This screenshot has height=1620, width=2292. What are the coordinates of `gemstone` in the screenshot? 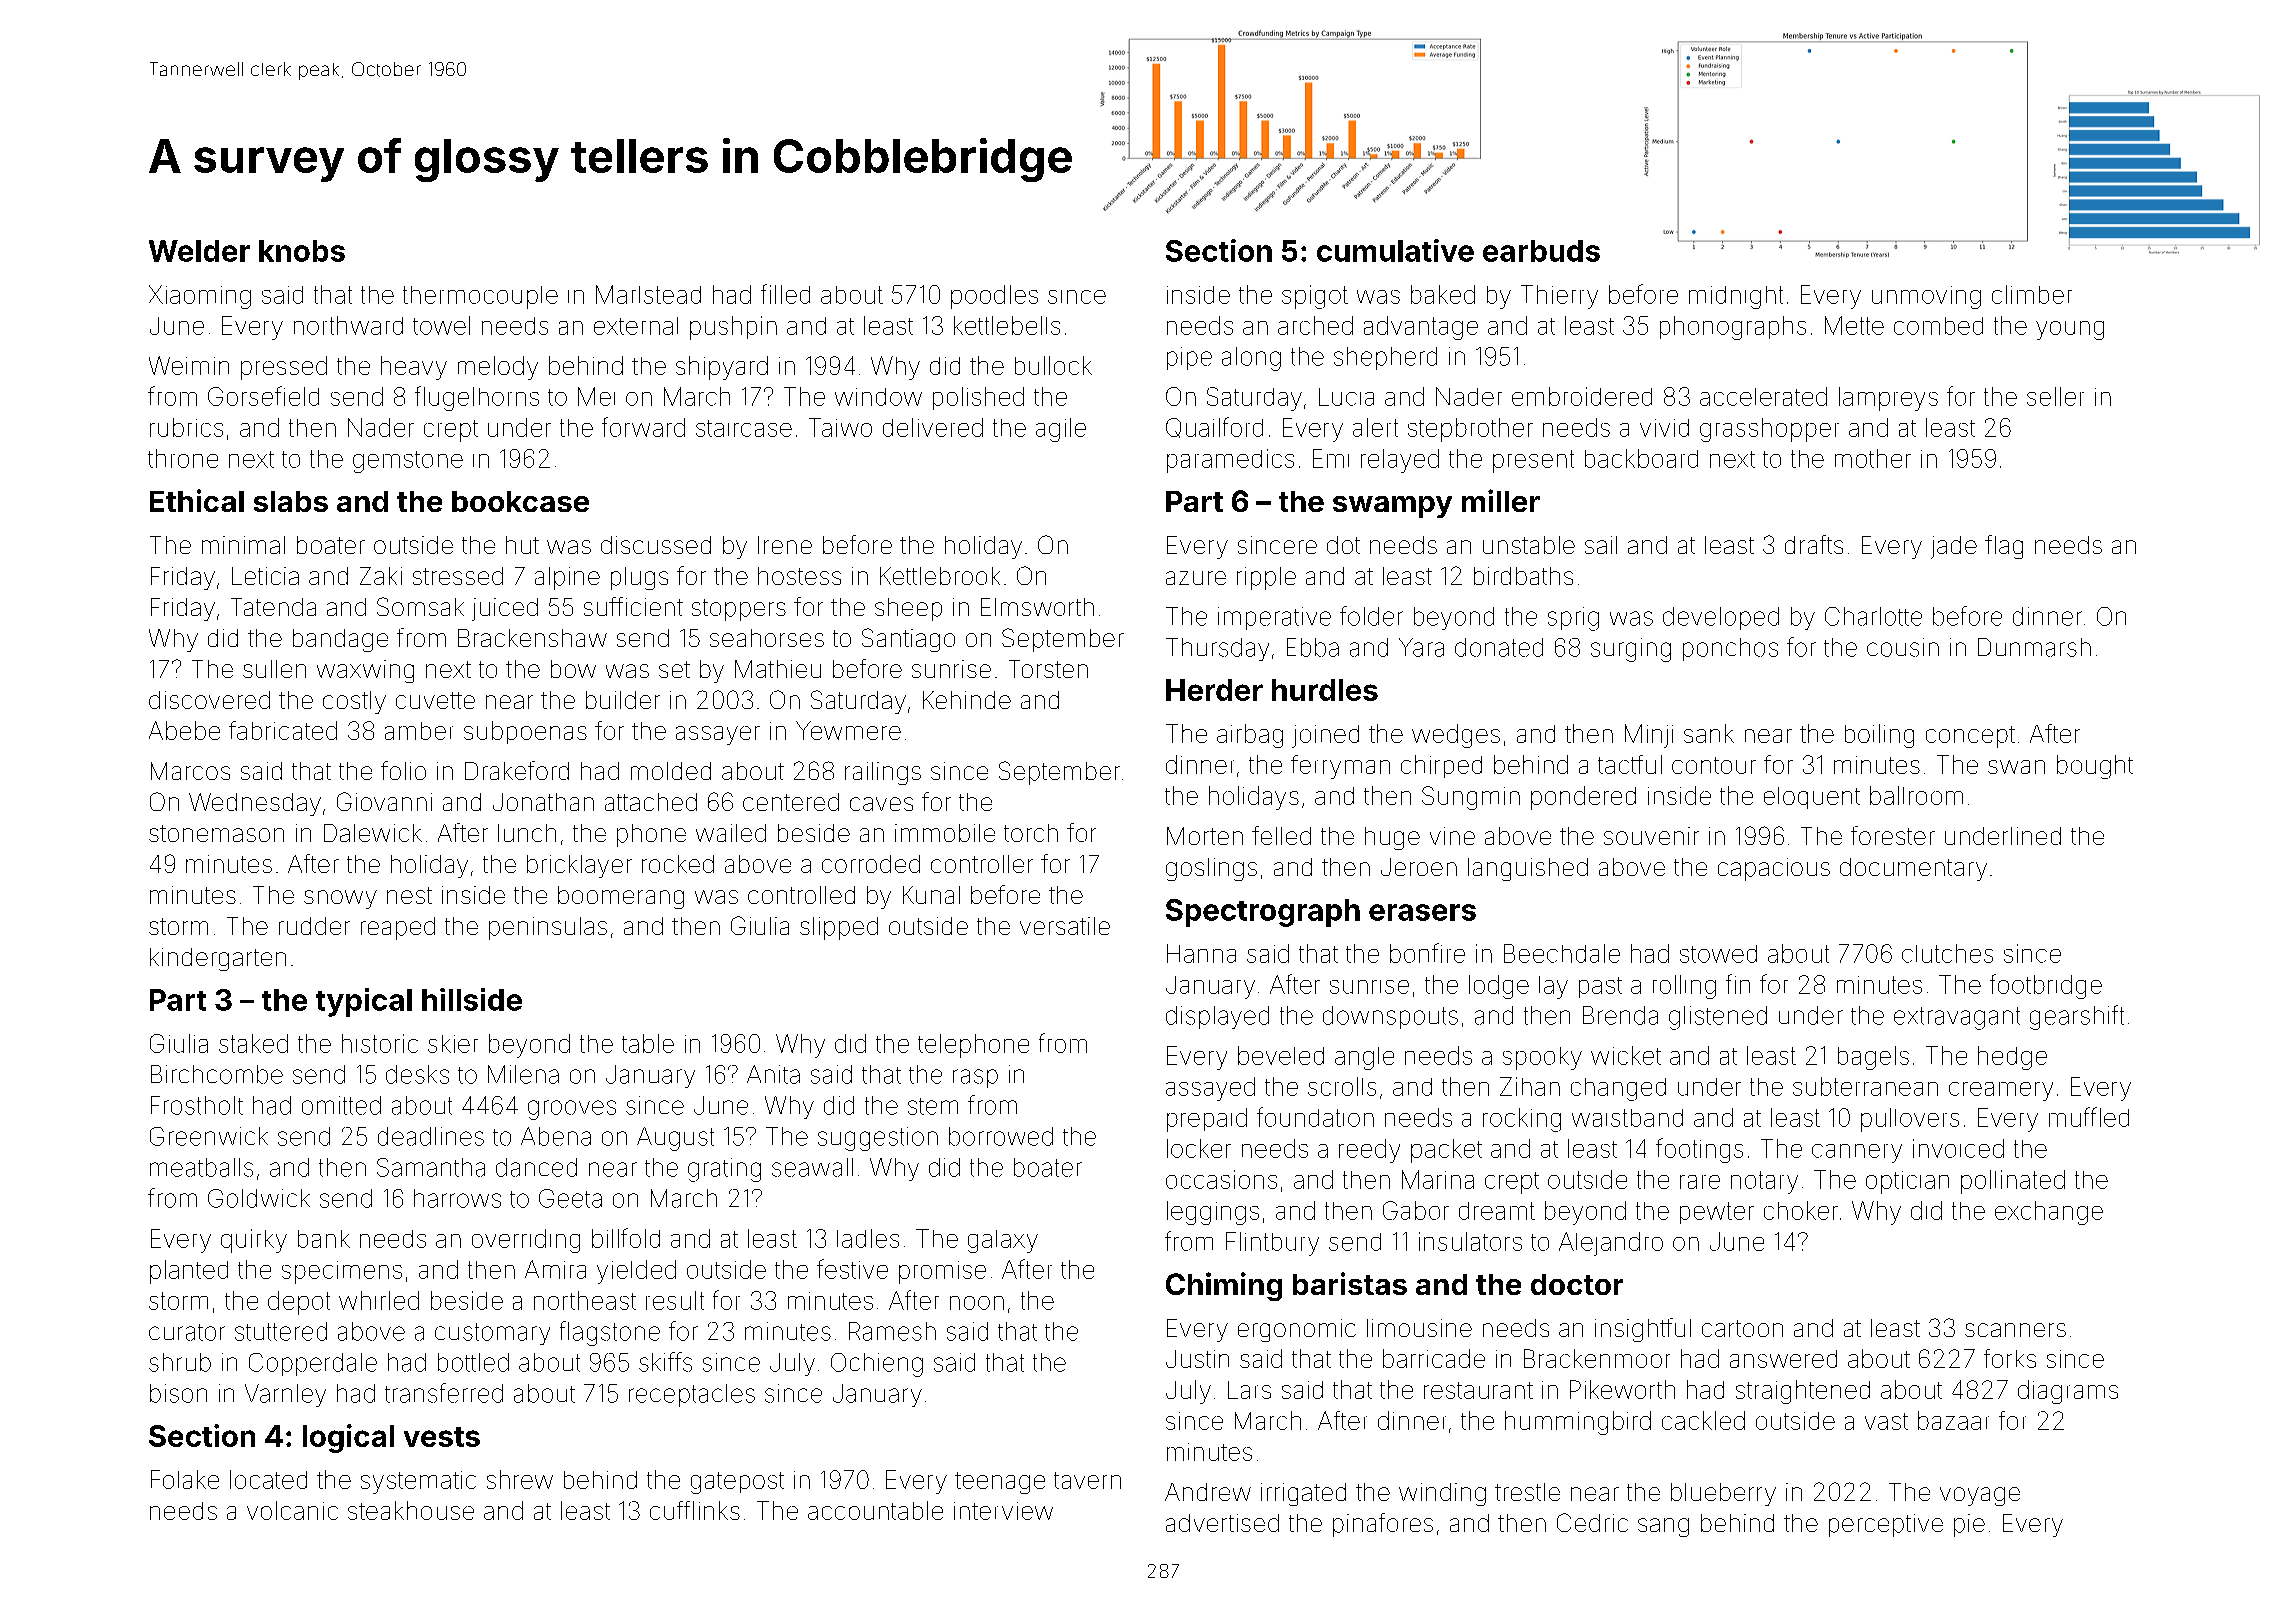 It's located at (408, 462).
